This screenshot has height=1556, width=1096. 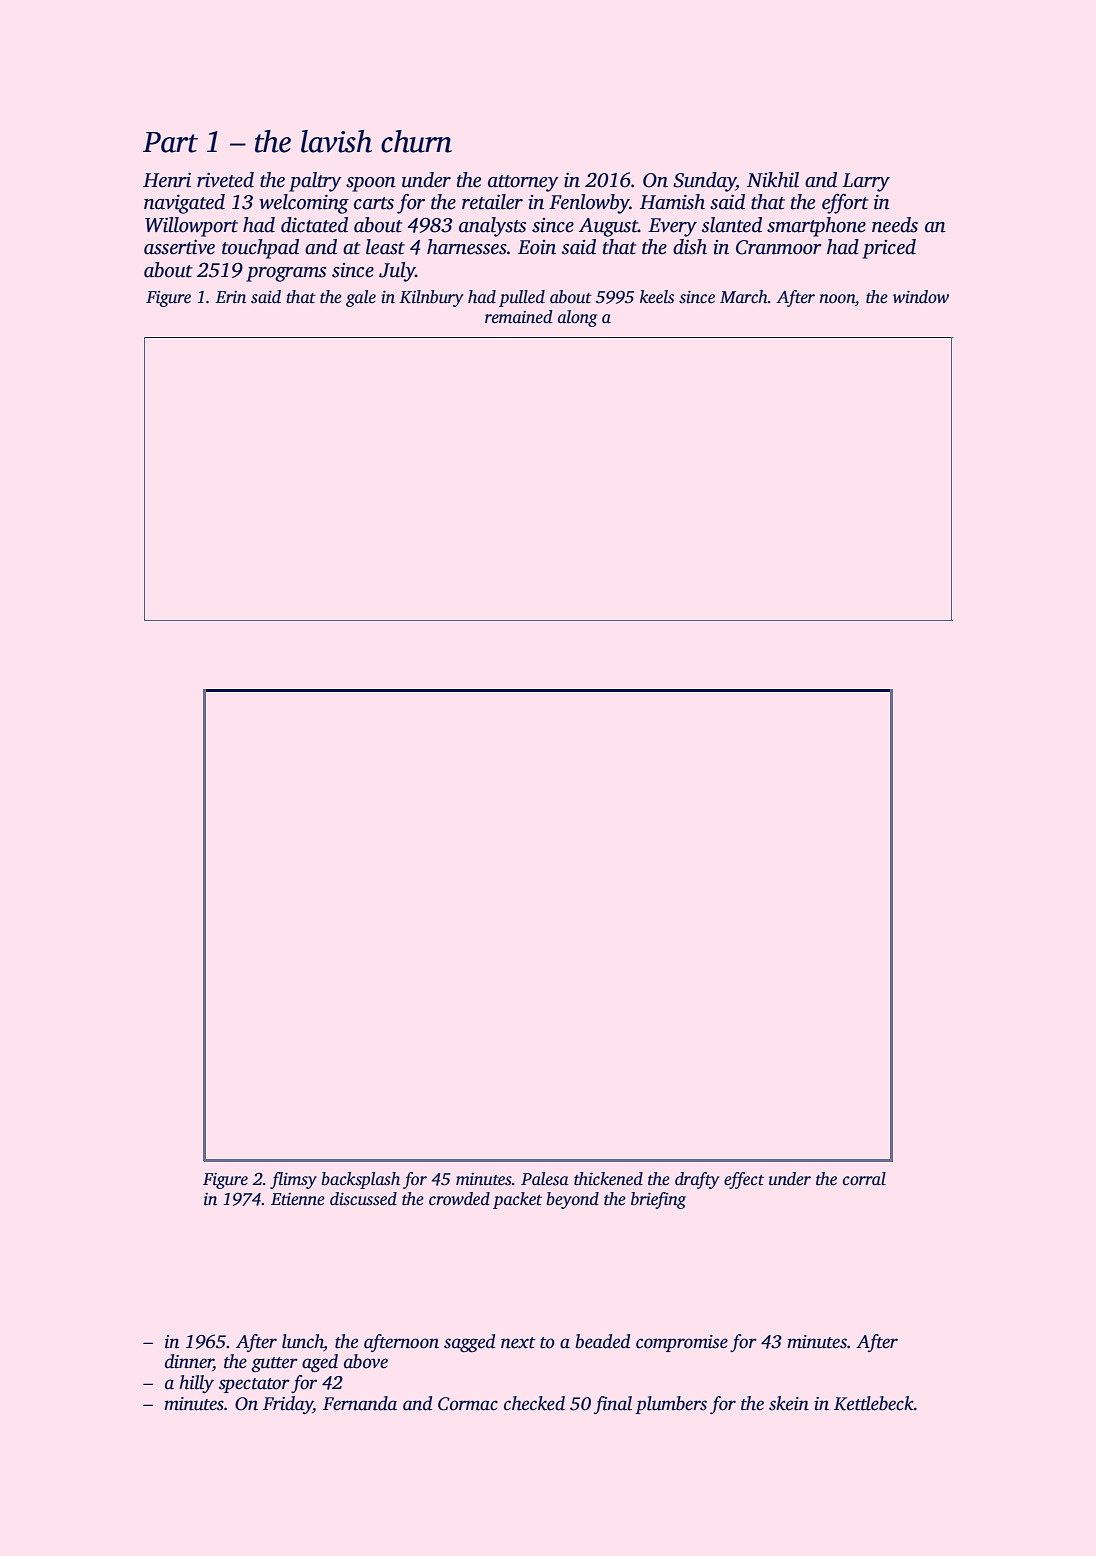 What do you see at coordinates (303, 1341) in the screenshot?
I see `lunch` at bounding box center [303, 1341].
